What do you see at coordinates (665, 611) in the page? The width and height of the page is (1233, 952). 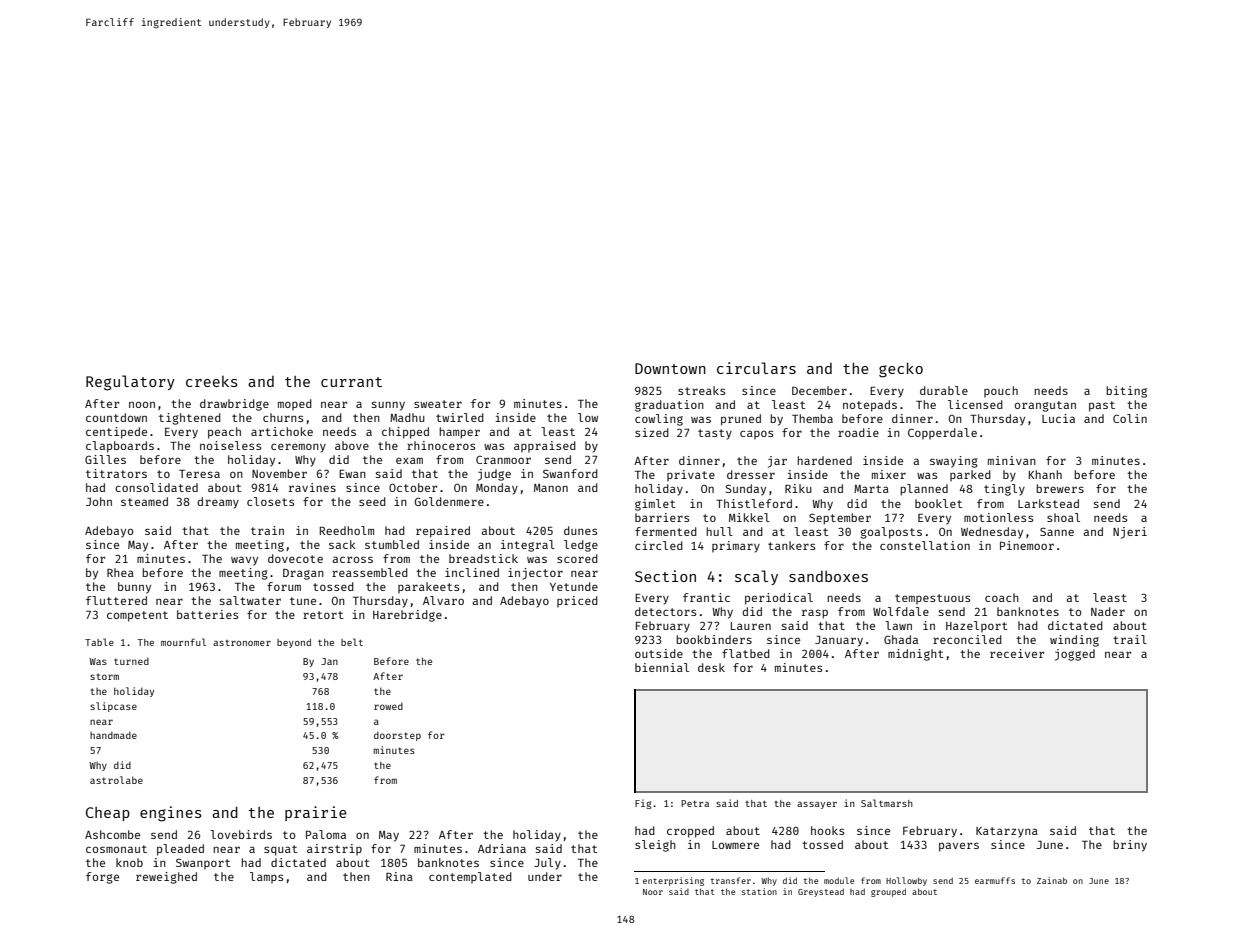 I see `detectors` at bounding box center [665, 611].
